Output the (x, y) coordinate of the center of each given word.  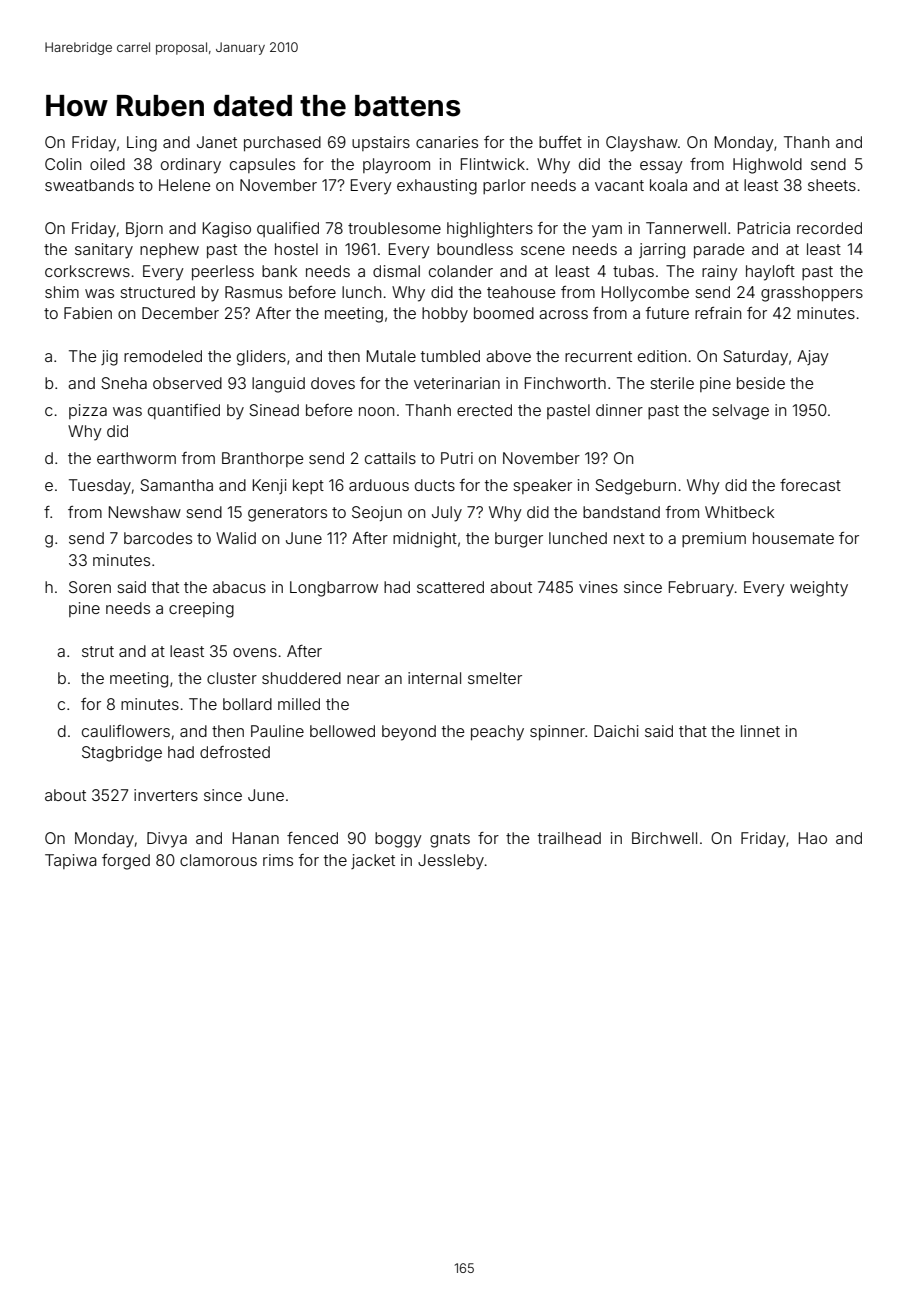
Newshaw (145, 512)
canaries (447, 142)
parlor (504, 186)
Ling (142, 144)
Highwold (767, 166)
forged (126, 862)
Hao (813, 838)
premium (714, 539)
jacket (373, 861)
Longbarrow (334, 589)
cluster (232, 678)
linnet (760, 731)
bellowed (342, 731)
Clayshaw (642, 144)
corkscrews (87, 271)
